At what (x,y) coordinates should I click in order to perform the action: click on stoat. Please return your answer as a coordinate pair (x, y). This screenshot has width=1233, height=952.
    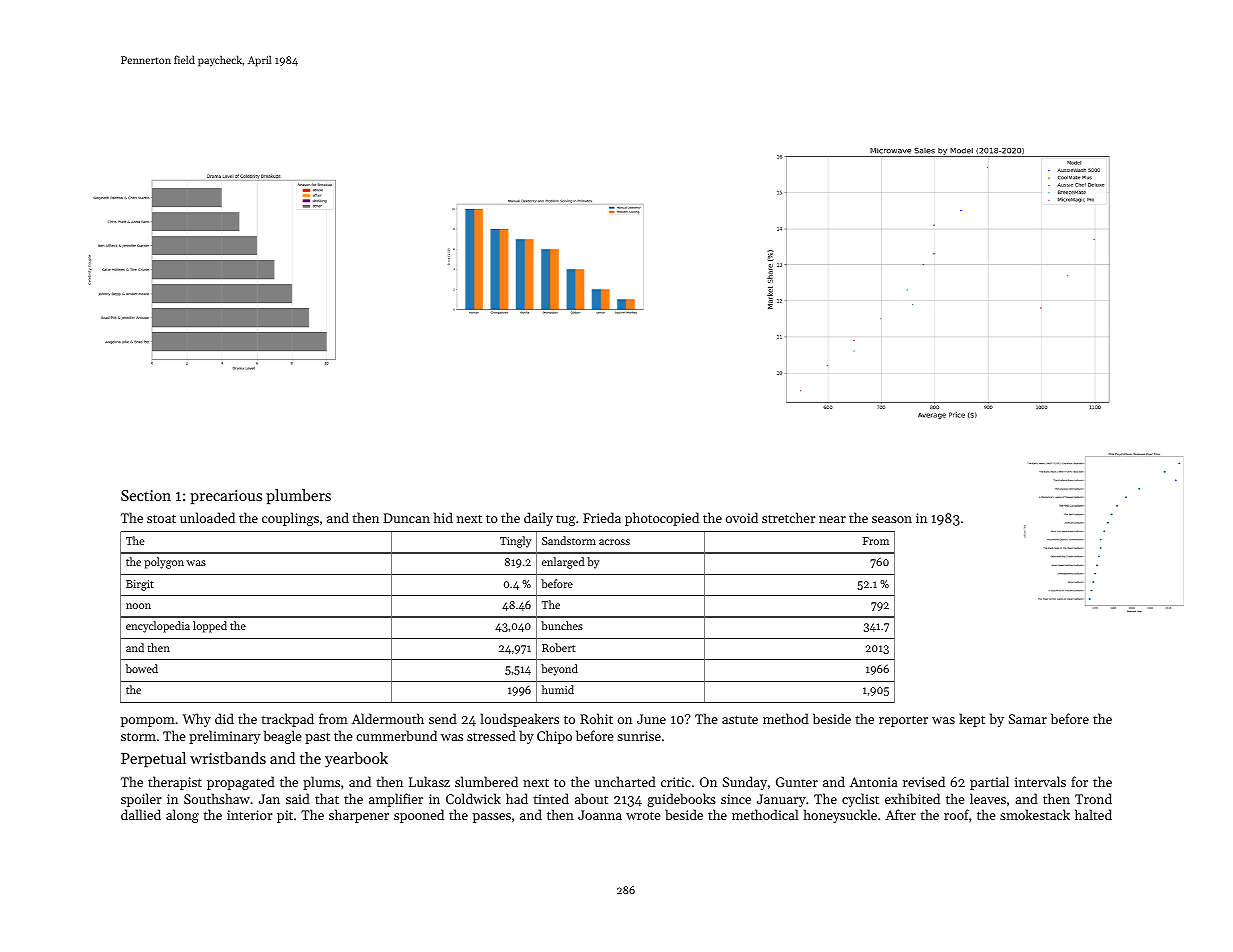
    Looking at the image, I should click on (161, 518).
